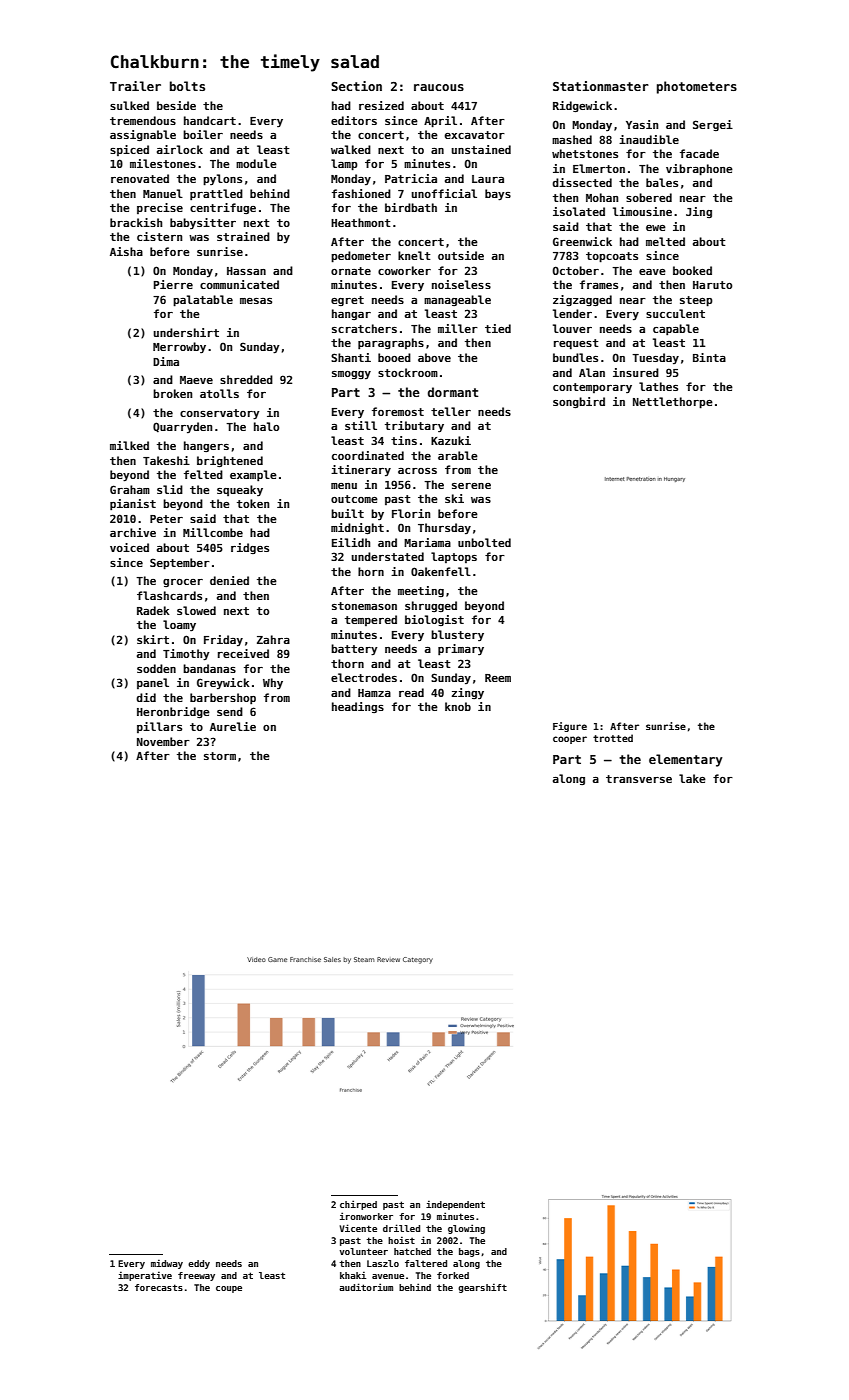  What do you see at coordinates (229, 580) in the image?
I see `denied` at bounding box center [229, 580].
